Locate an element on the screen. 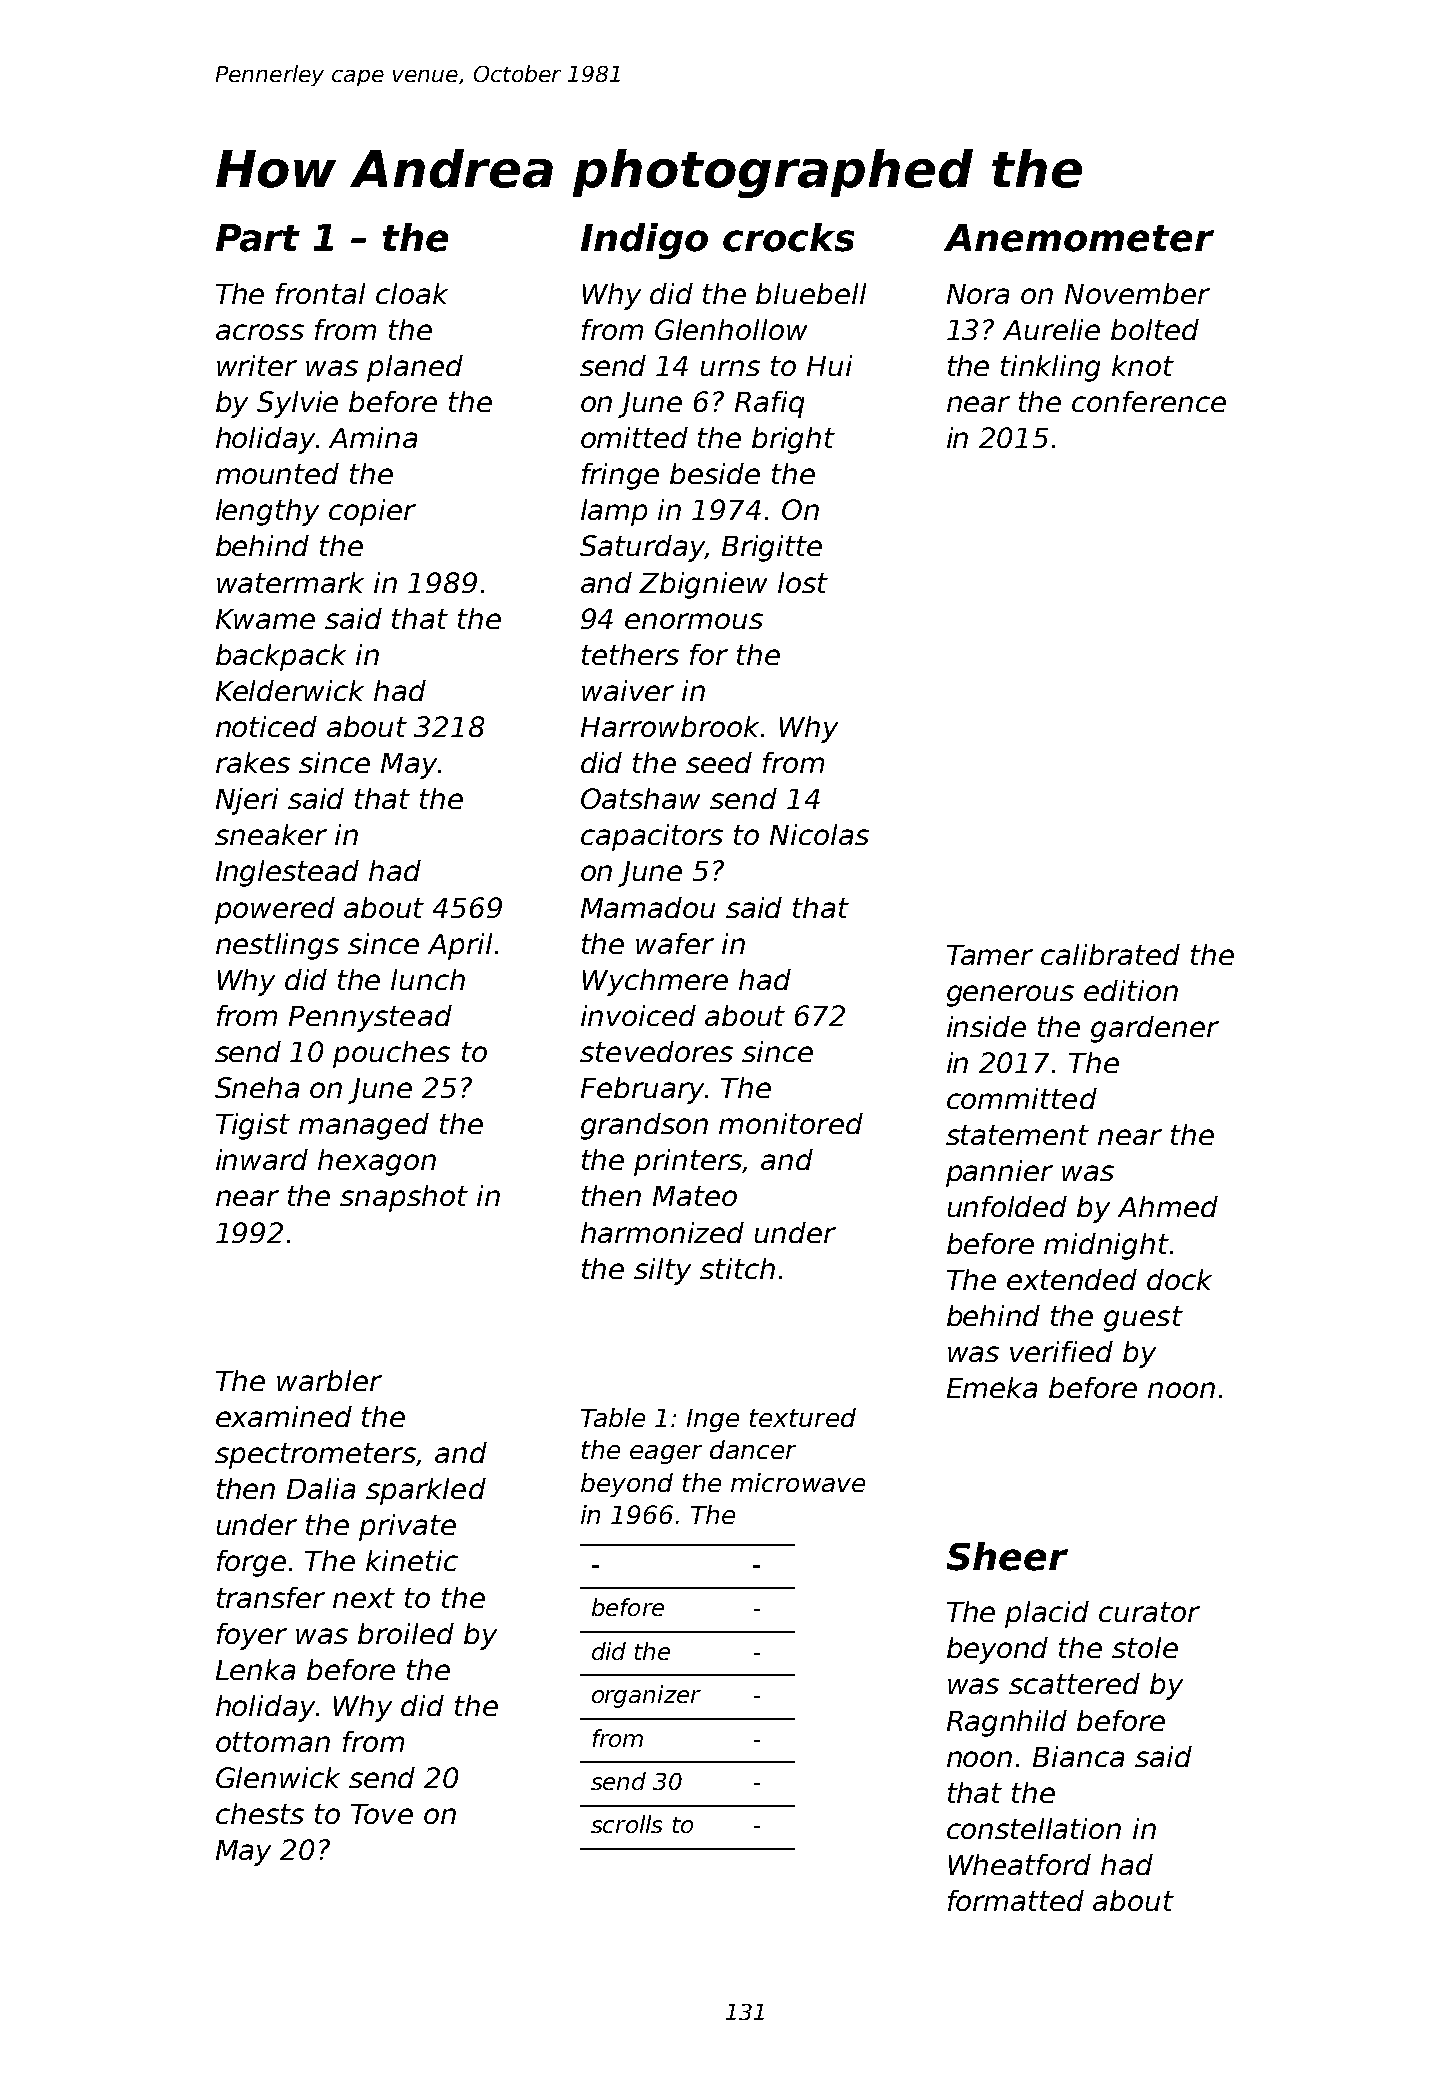 The height and width of the screenshot is (2100, 1450). sparkled is located at coordinates (426, 1491).
